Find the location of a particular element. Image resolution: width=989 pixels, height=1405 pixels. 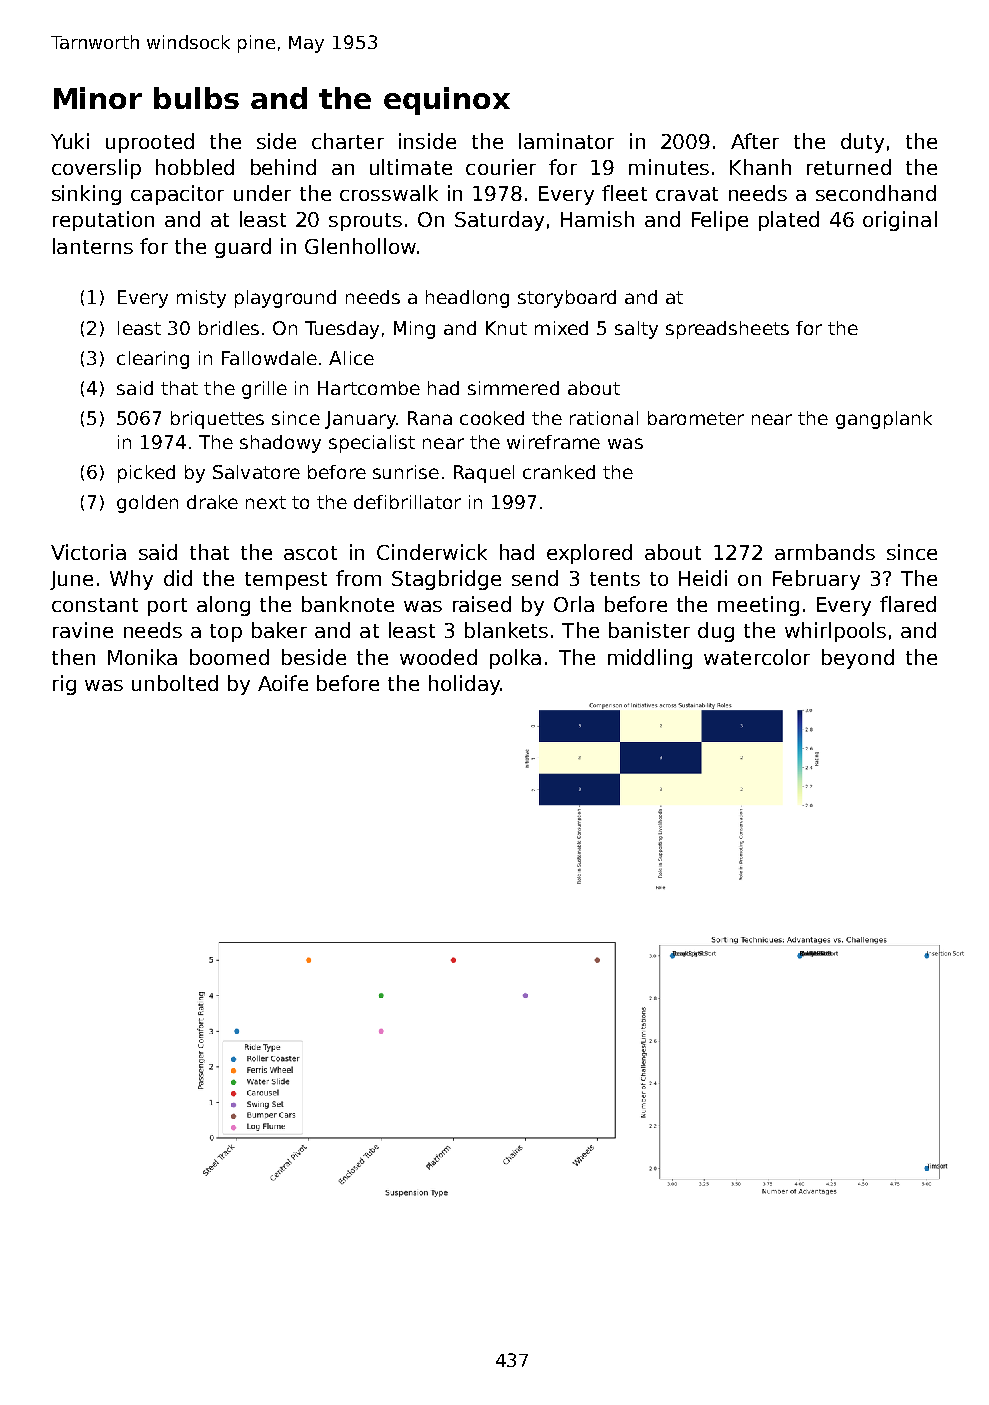

cranked is located at coordinates (559, 472).
